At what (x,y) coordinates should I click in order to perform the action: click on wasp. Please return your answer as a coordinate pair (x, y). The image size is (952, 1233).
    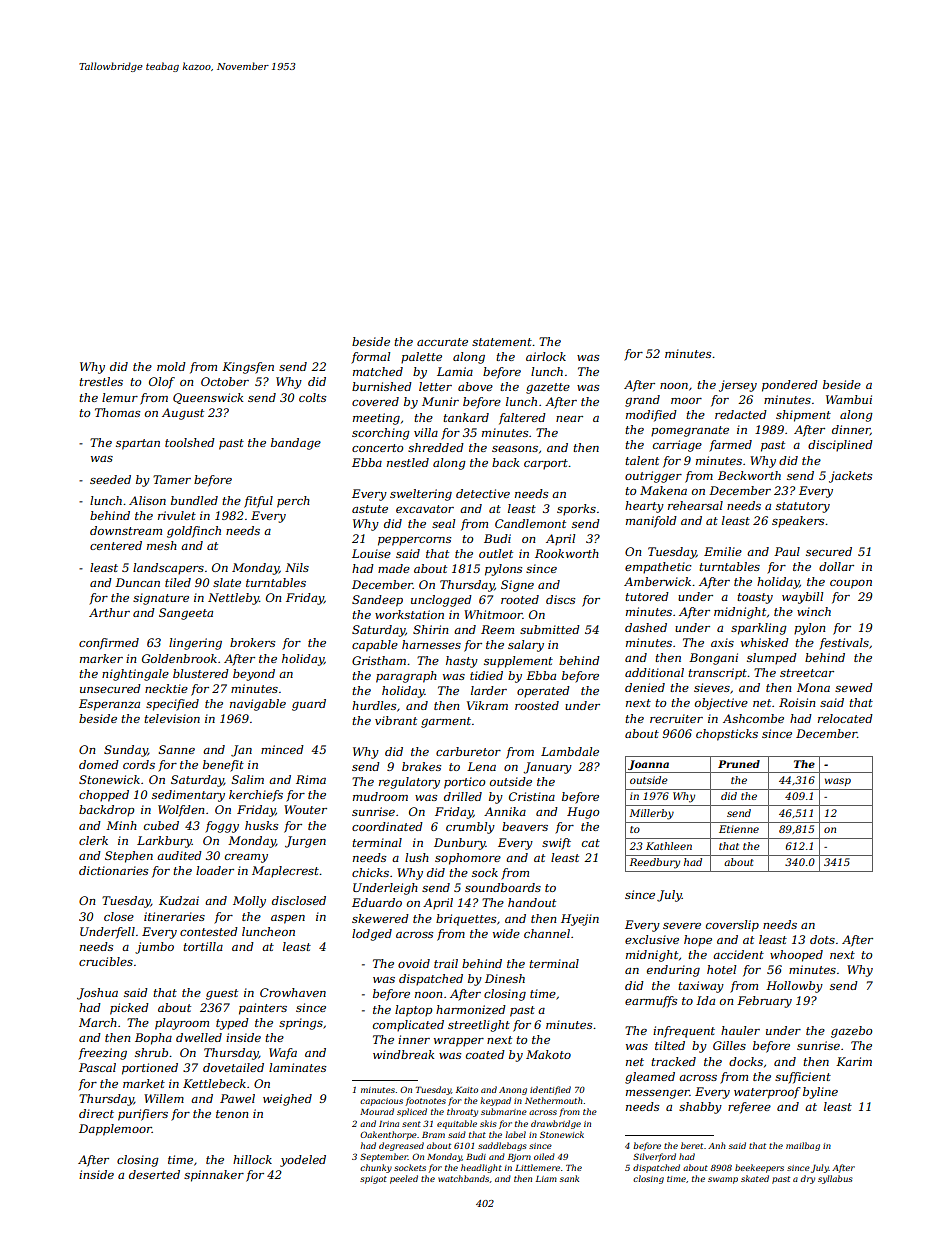
    Looking at the image, I should click on (838, 782).
